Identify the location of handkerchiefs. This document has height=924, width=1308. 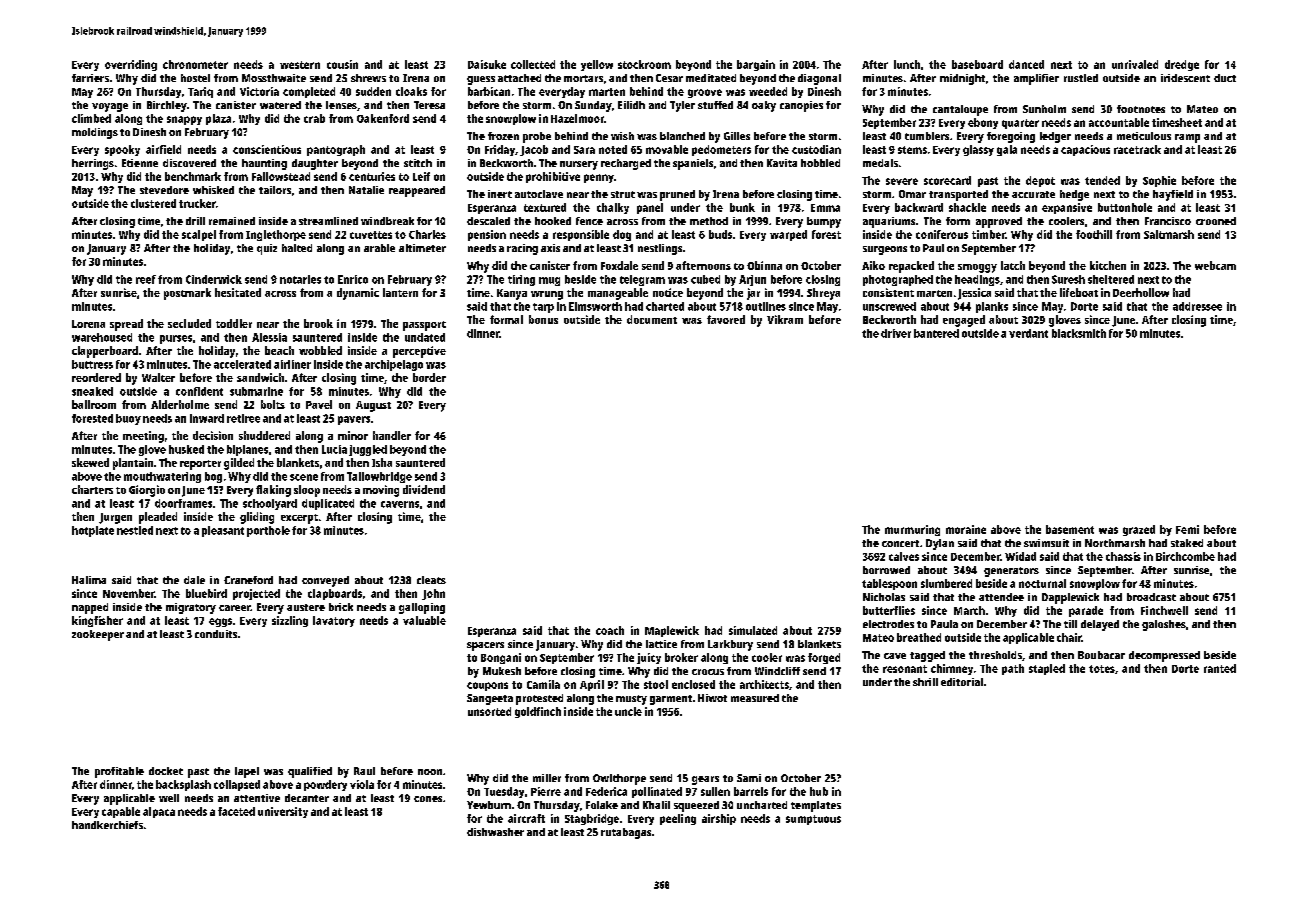
(107, 825).
